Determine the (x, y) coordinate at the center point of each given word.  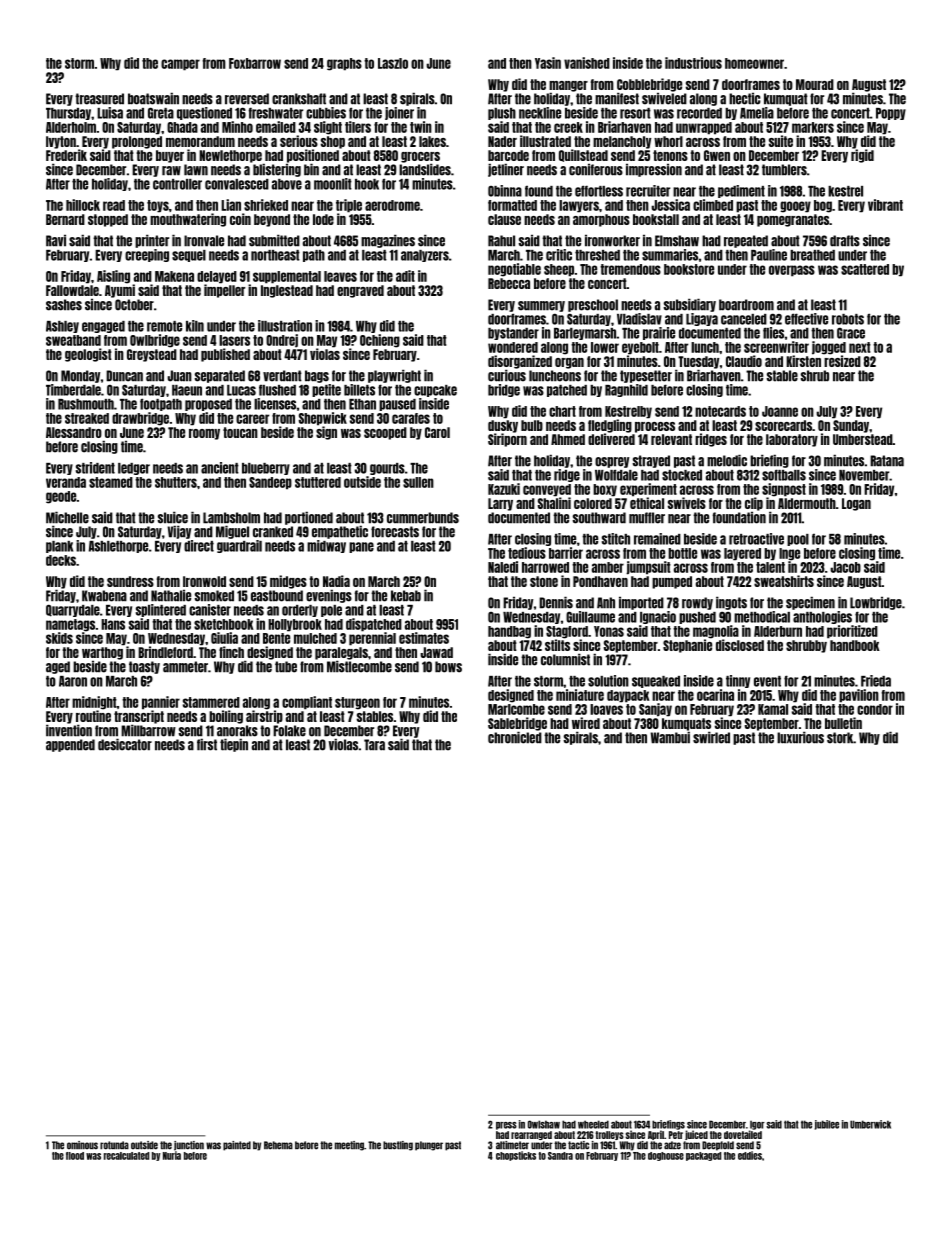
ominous (82, 1145)
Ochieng (380, 341)
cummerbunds (423, 518)
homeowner (754, 63)
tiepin (234, 745)
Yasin (548, 63)
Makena (174, 276)
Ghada (182, 127)
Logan (856, 504)
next (860, 347)
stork (840, 738)
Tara (374, 745)
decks (61, 560)
